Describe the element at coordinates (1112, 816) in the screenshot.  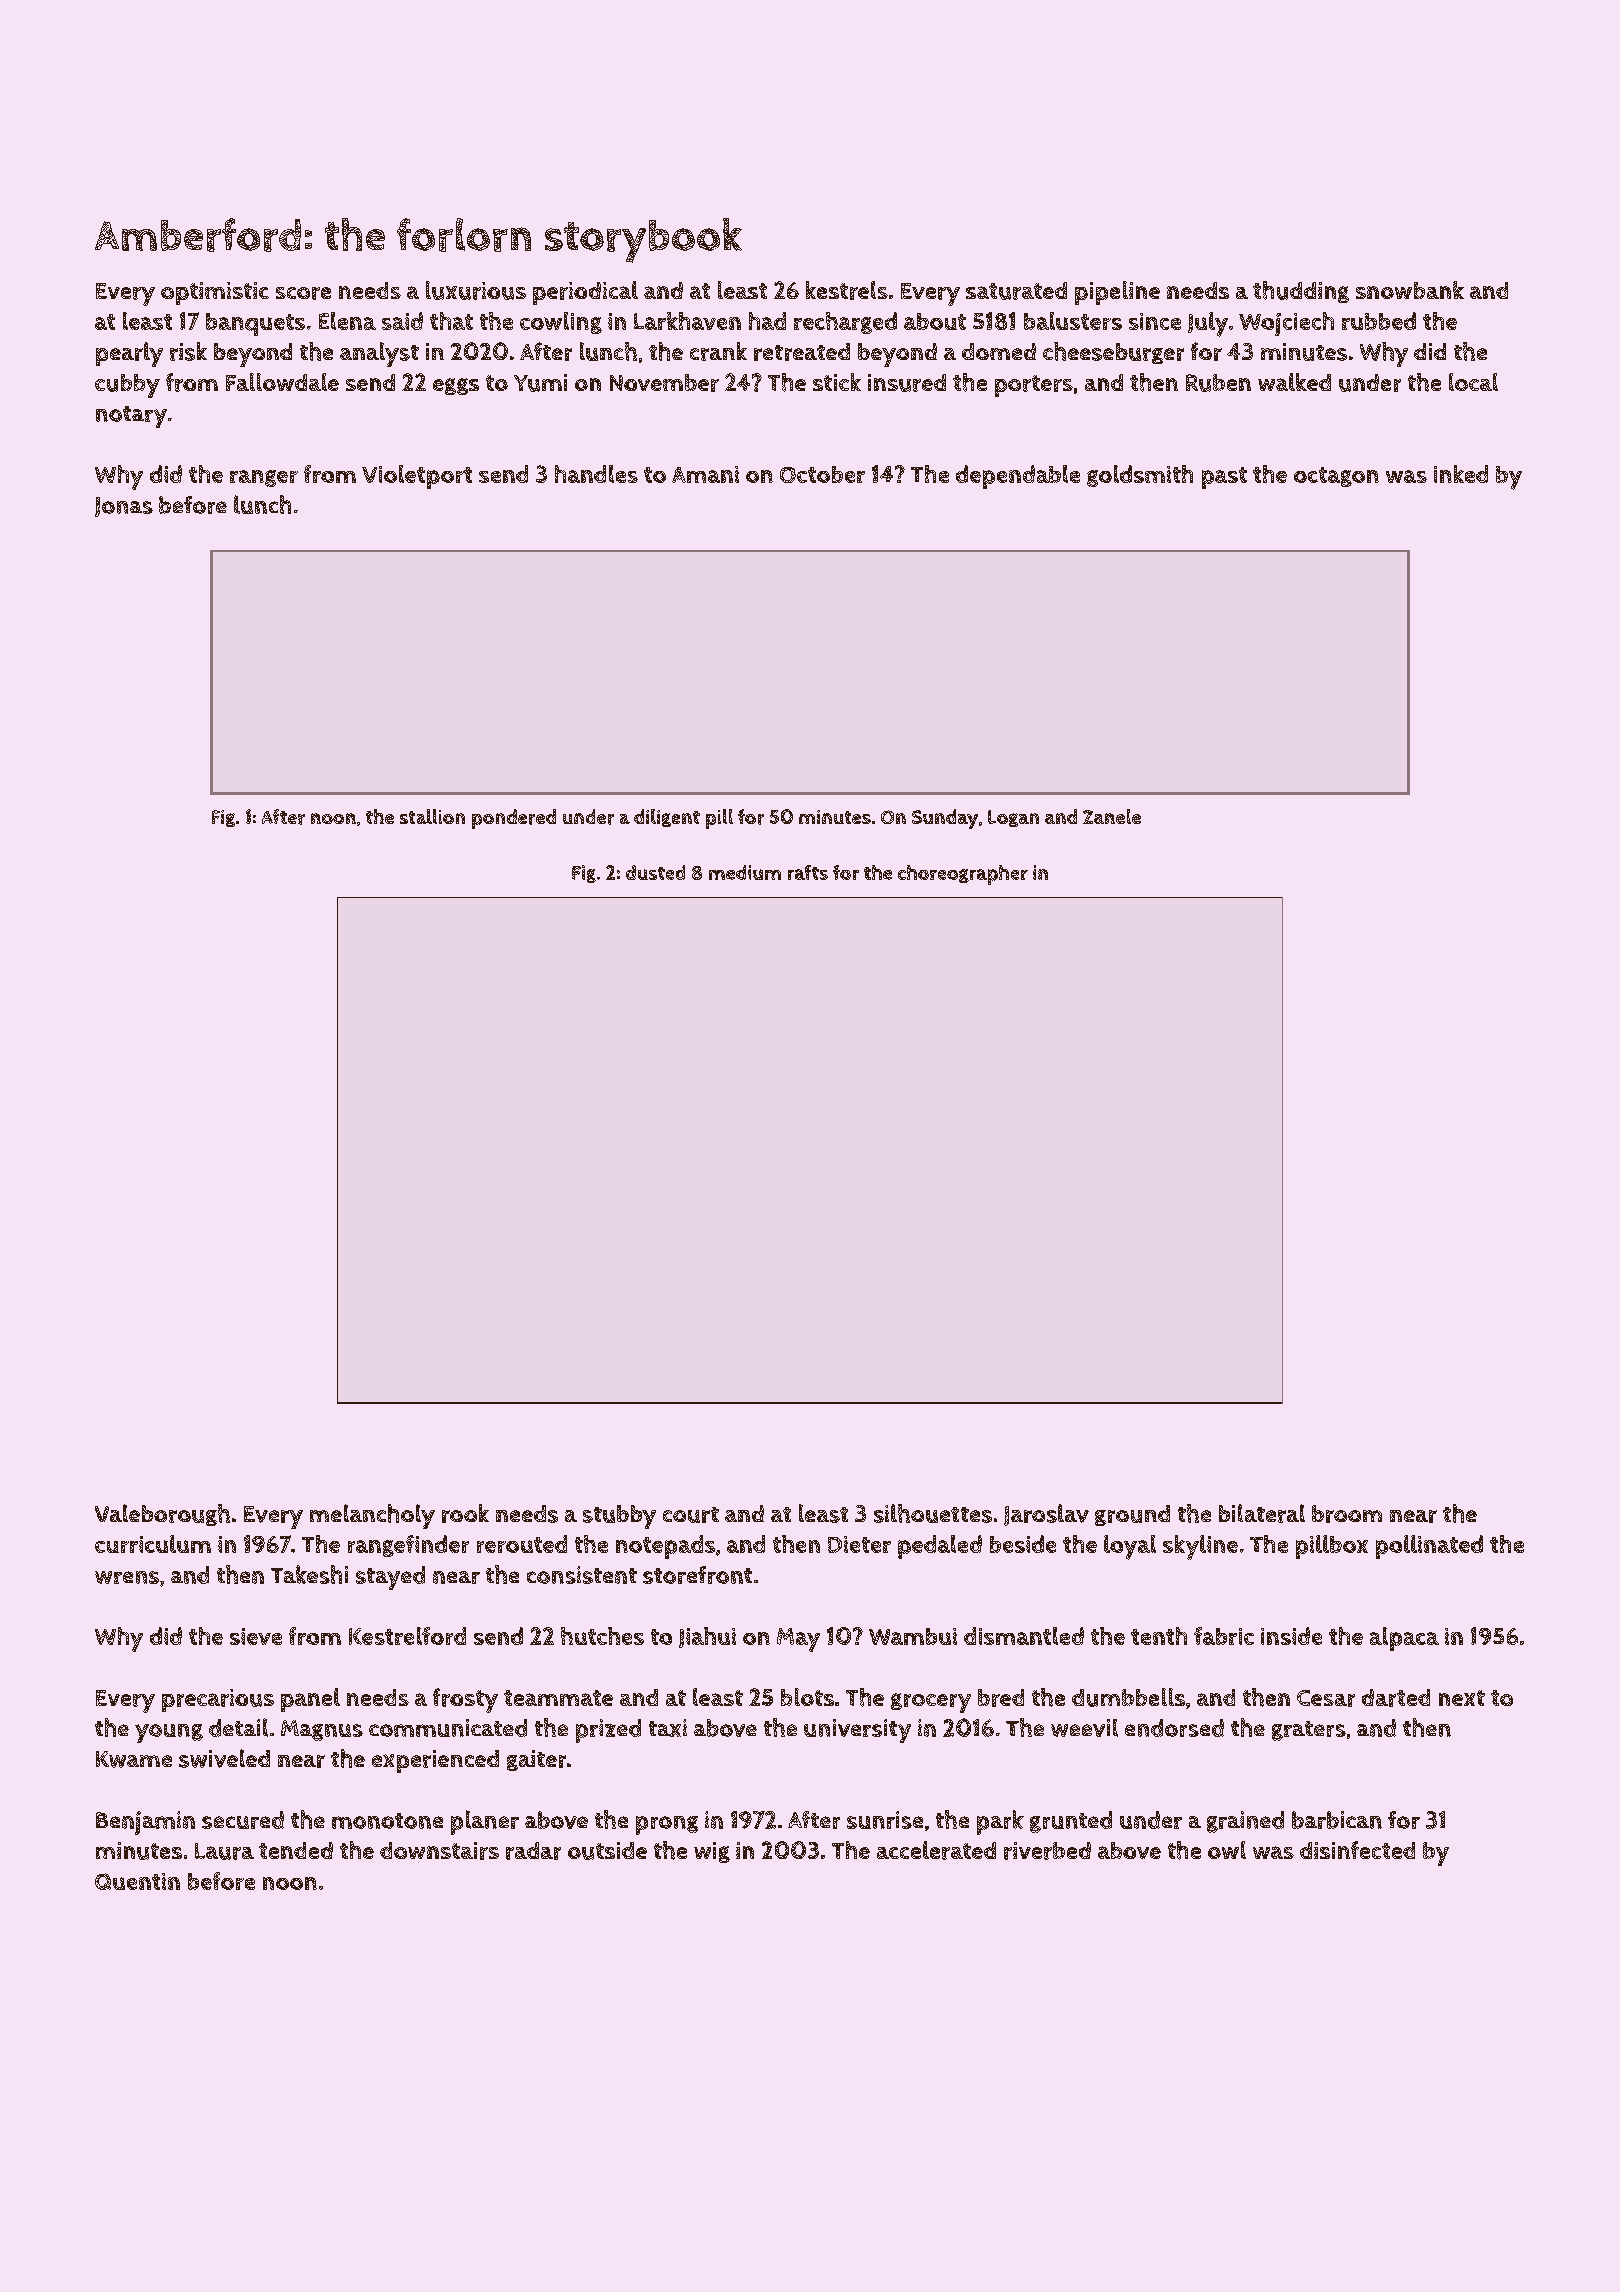
I see `Zanele` at that location.
